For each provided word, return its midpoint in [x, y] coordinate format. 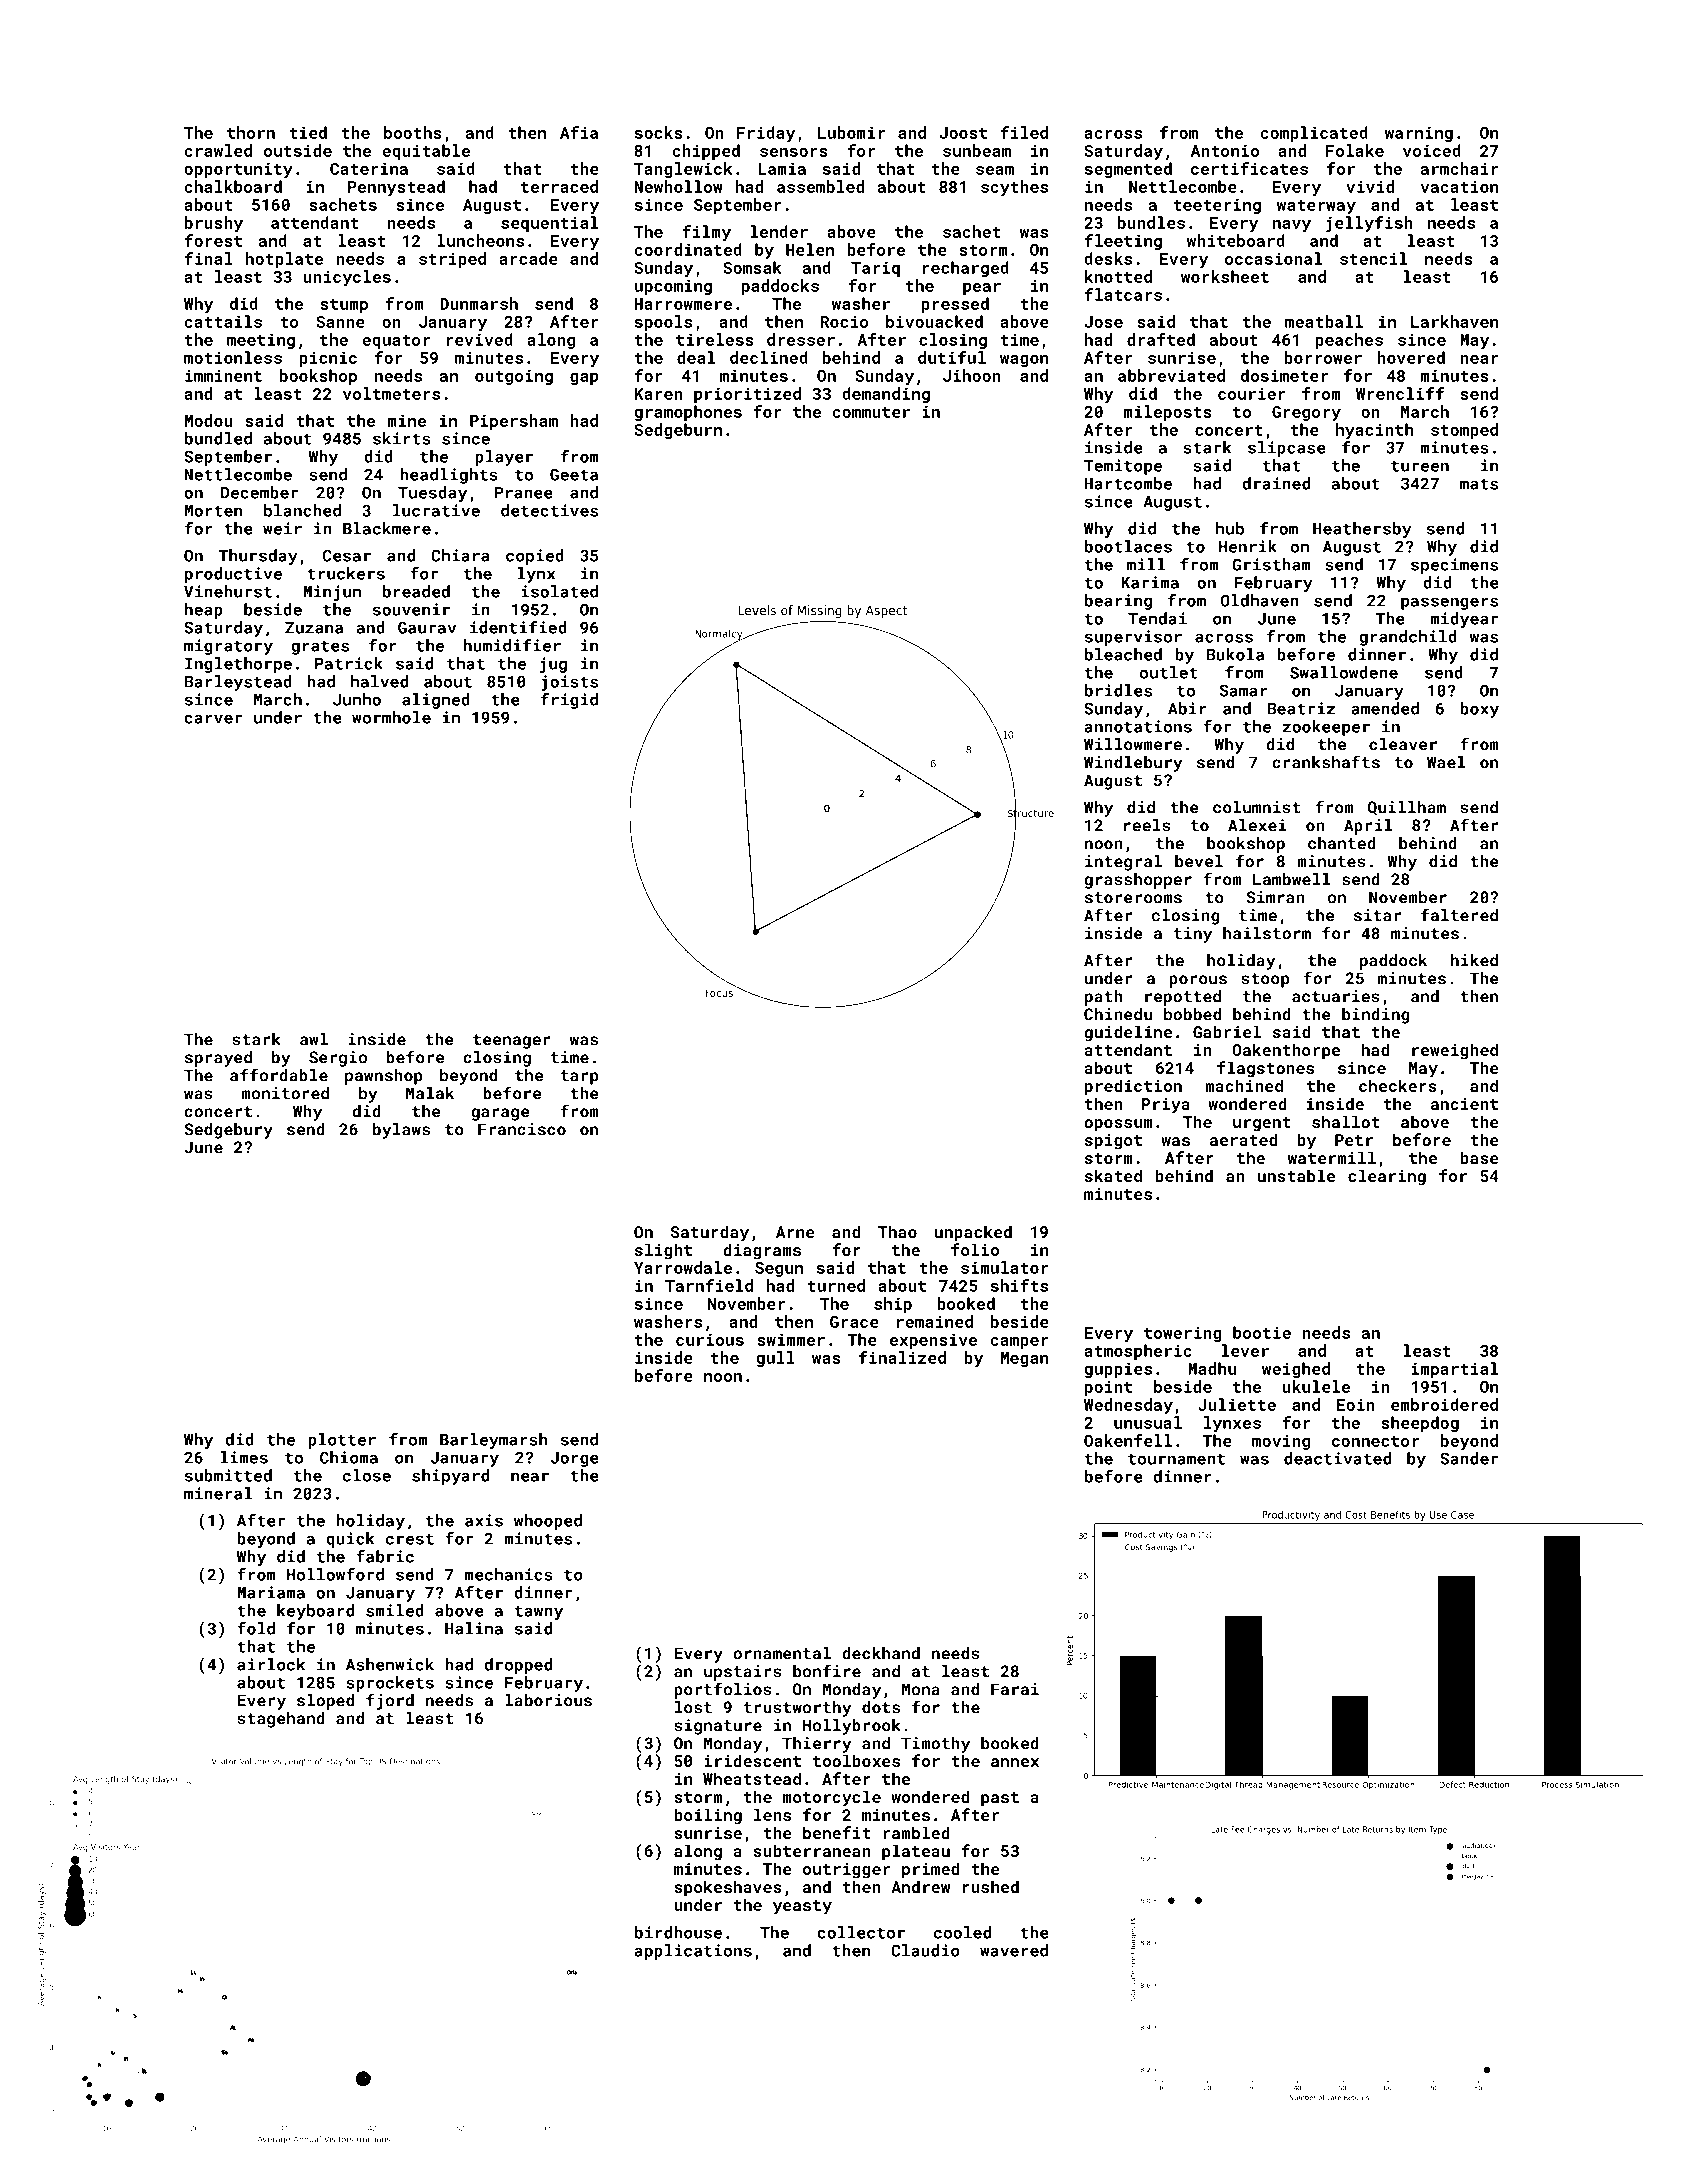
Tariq [875, 269]
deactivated [1337, 1458]
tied [308, 132]
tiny [1193, 935]
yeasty [802, 1907]
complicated [1314, 134]
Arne [795, 1232]
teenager [512, 1041]
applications [693, 1952]
